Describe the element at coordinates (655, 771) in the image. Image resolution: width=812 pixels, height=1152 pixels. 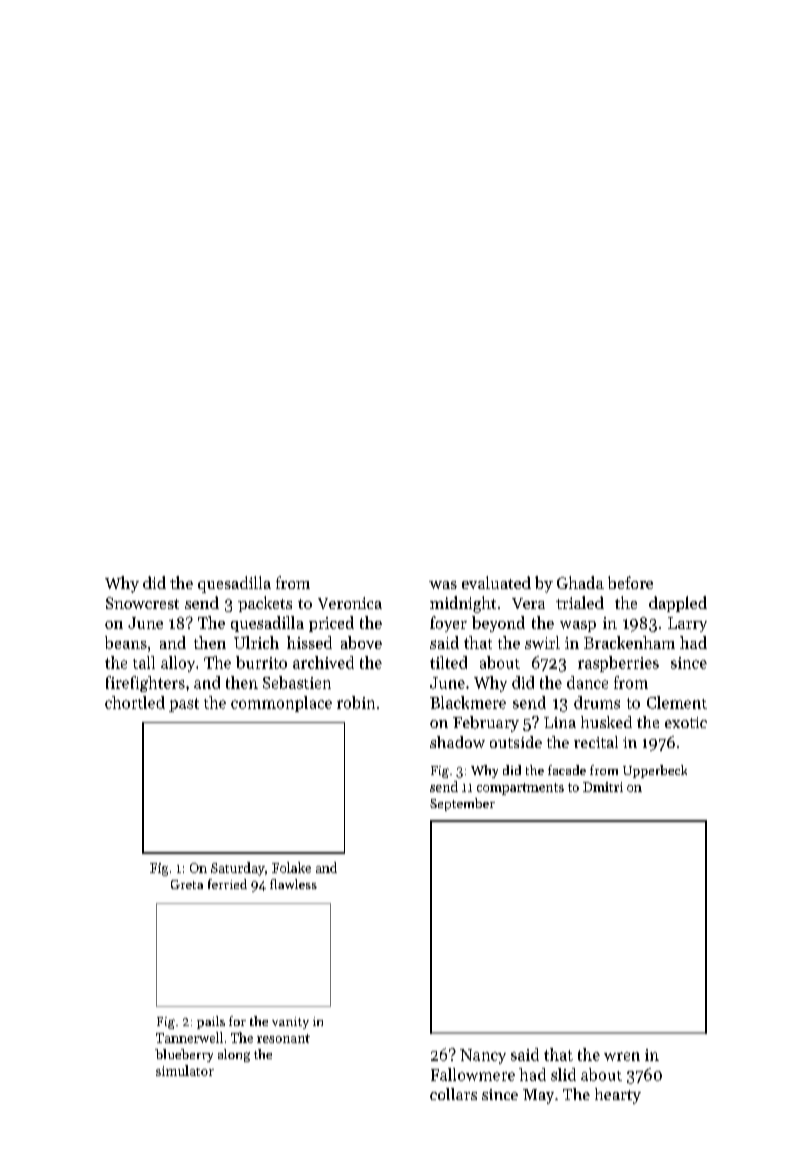
I see `Upperbeck` at that location.
